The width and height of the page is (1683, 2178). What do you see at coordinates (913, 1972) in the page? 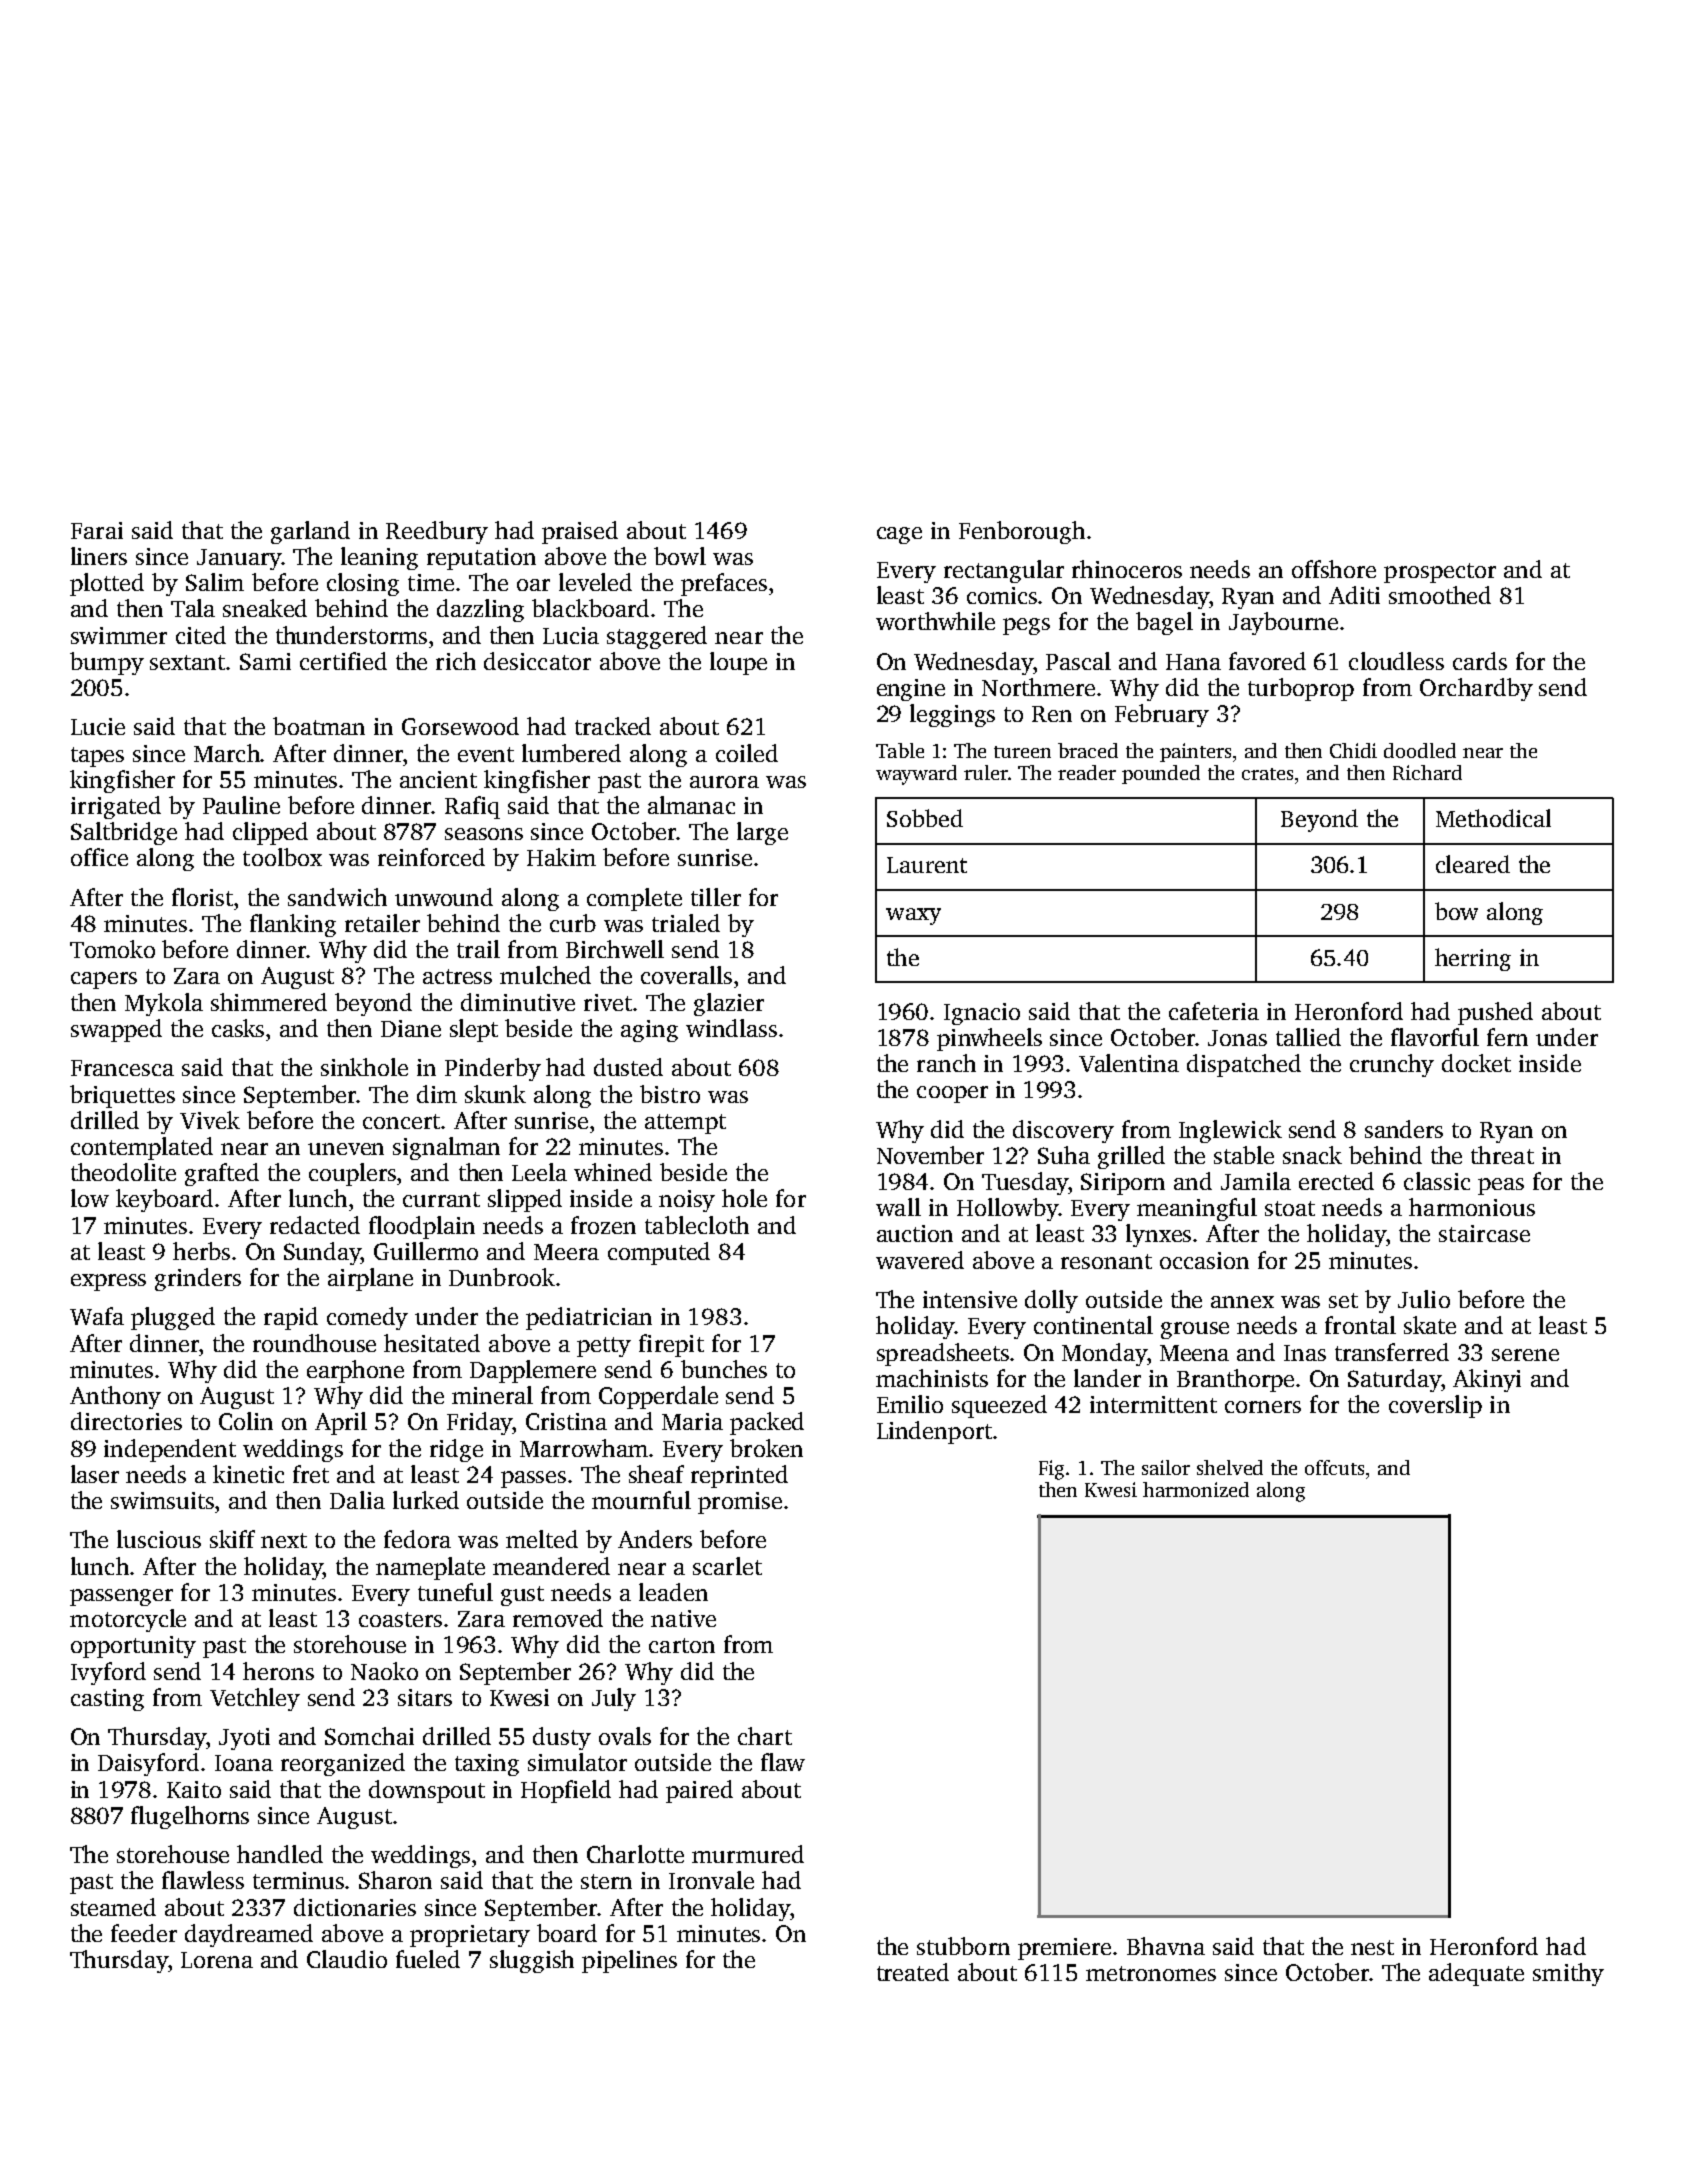
I see `treated` at bounding box center [913, 1972].
